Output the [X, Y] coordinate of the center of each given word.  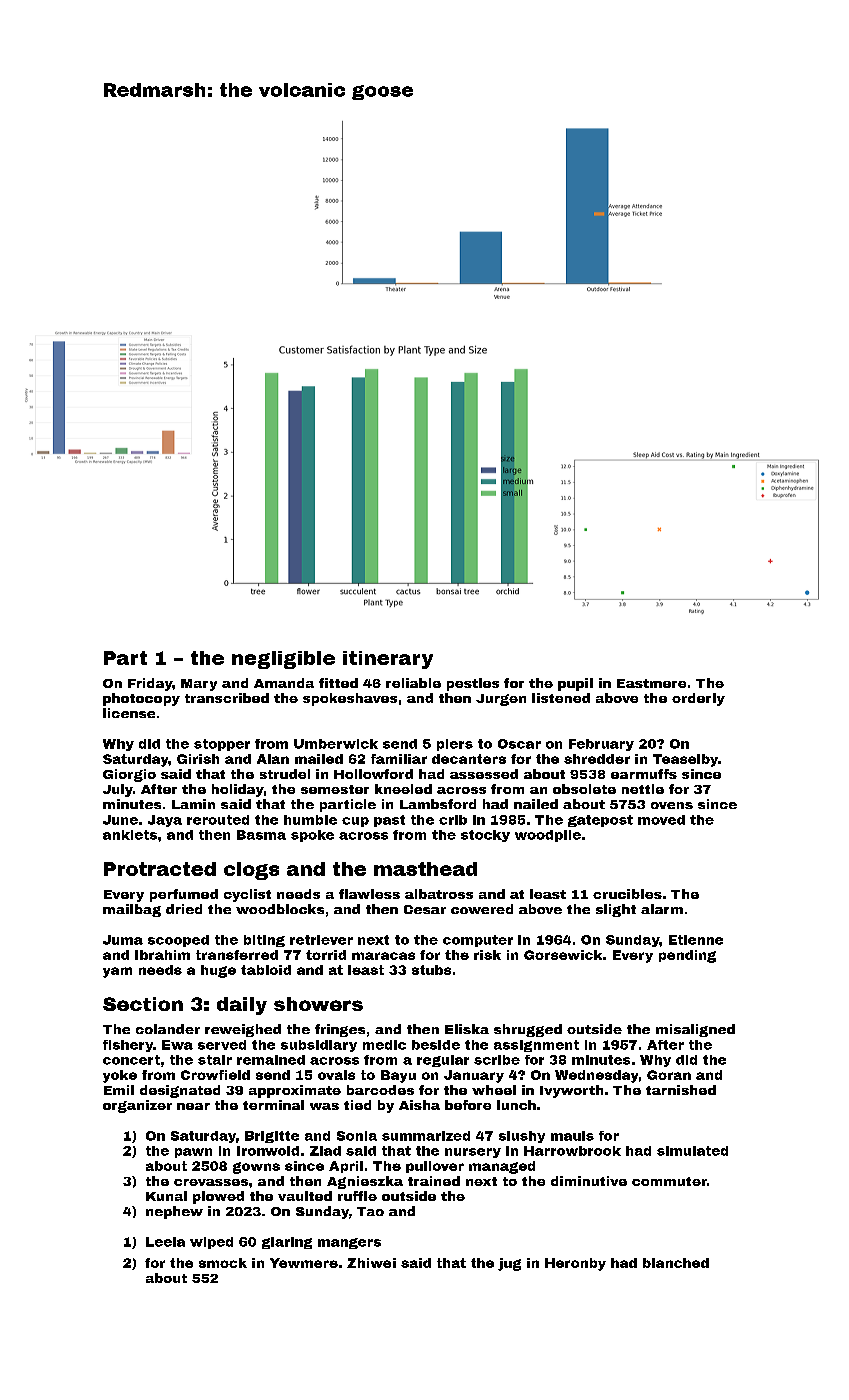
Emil [119, 1090]
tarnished [681, 1090]
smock [223, 1263]
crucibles [627, 894]
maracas [383, 956]
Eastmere [651, 683]
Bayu [398, 1076]
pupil [575, 684]
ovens [672, 805]
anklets [130, 835]
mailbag [132, 910]
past [389, 821]
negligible [283, 660]
